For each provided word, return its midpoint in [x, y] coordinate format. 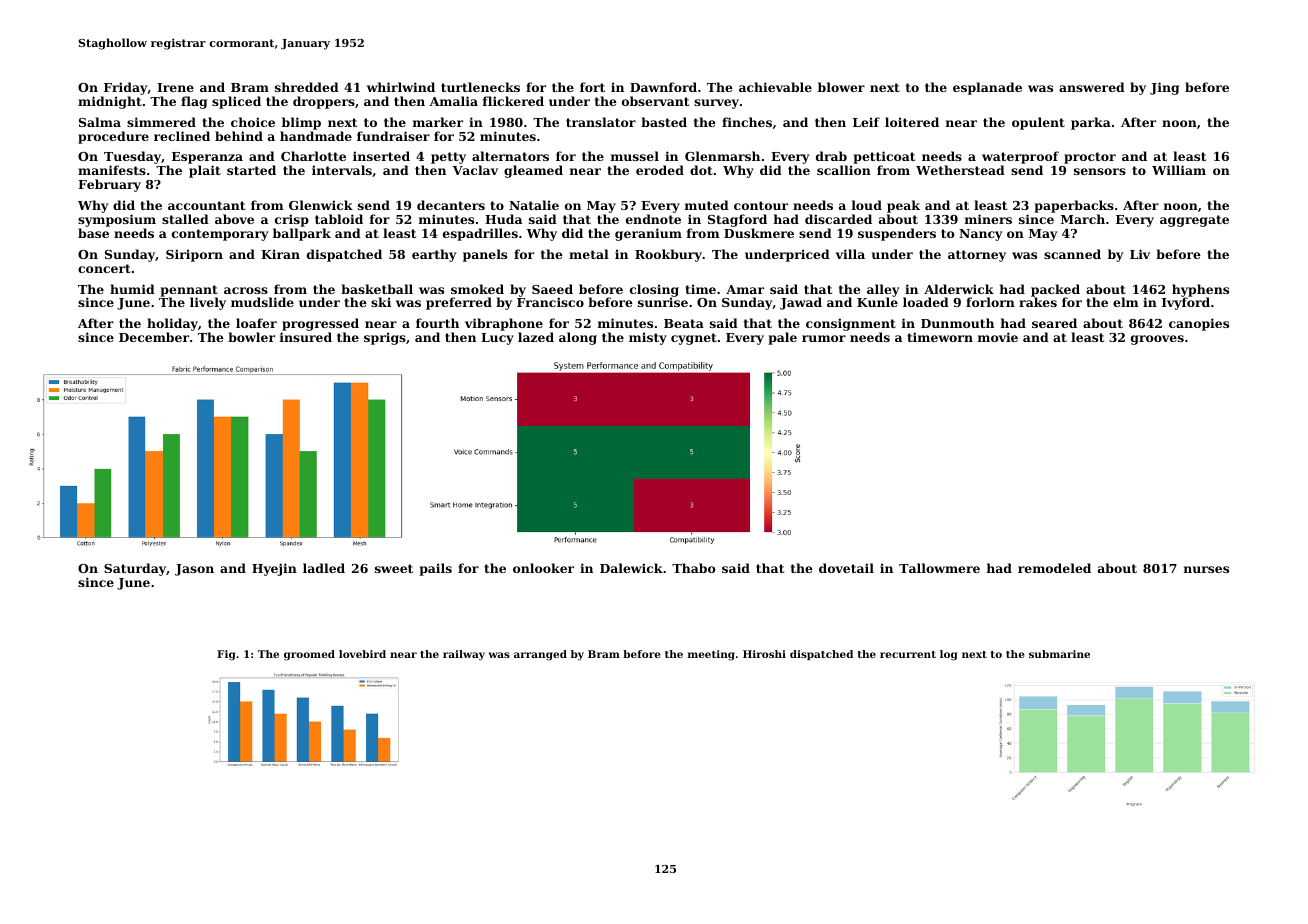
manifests [112, 170]
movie [998, 337]
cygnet [694, 339]
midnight [110, 102]
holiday [172, 324]
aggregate [1194, 221]
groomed [309, 655]
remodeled [1054, 568]
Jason [194, 570]
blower [841, 87]
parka [1091, 123]
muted [707, 205]
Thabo [693, 568]
